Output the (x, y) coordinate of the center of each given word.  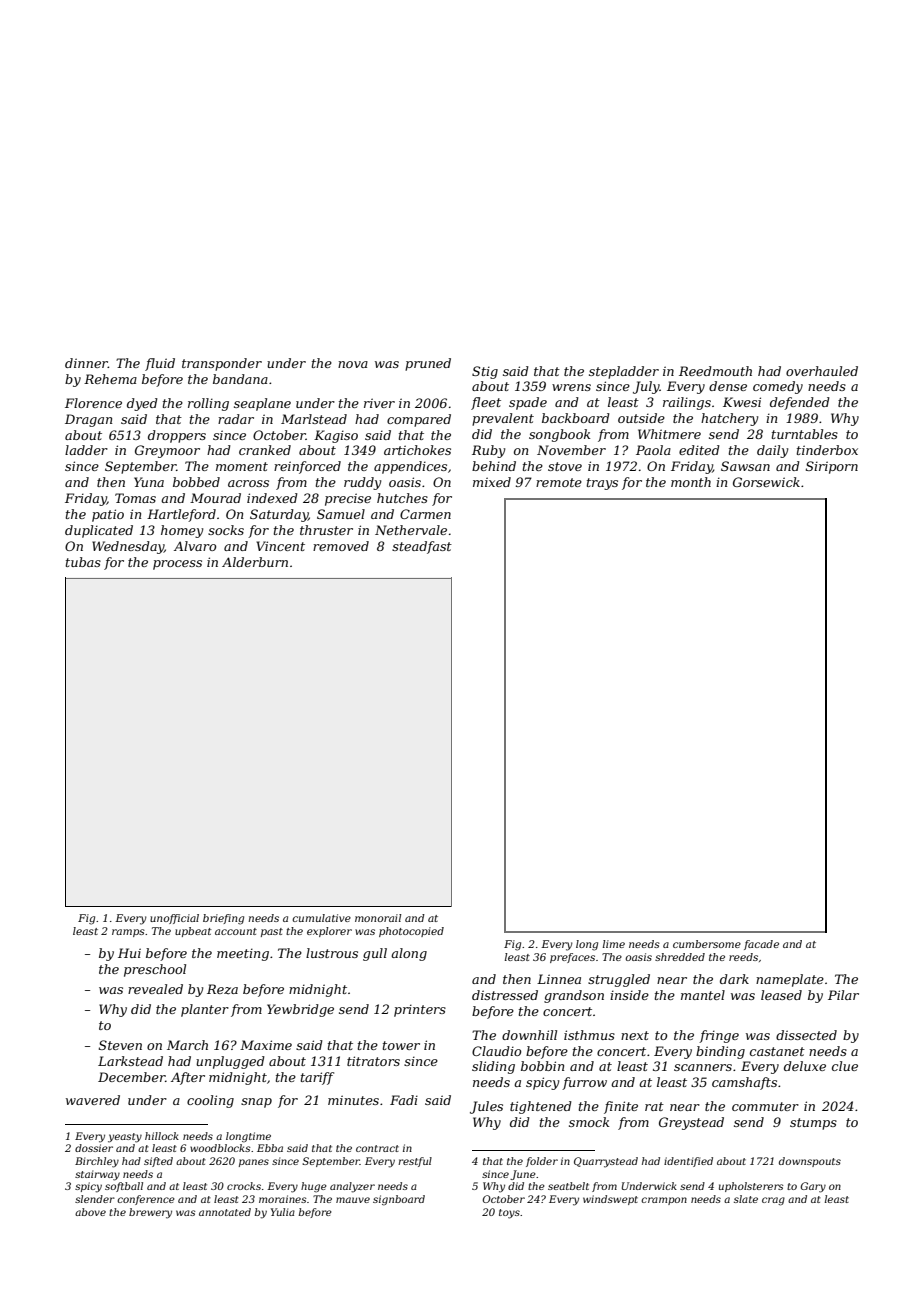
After (188, 1078)
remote (559, 482)
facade (761, 945)
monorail (378, 918)
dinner (86, 363)
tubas (83, 562)
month (691, 482)
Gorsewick (766, 482)
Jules (486, 1107)
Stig (485, 372)
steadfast (422, 547)
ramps (128, 933)
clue (845, 1066)
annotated (225, 1212)
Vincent (280, 546)
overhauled (822, 371)
